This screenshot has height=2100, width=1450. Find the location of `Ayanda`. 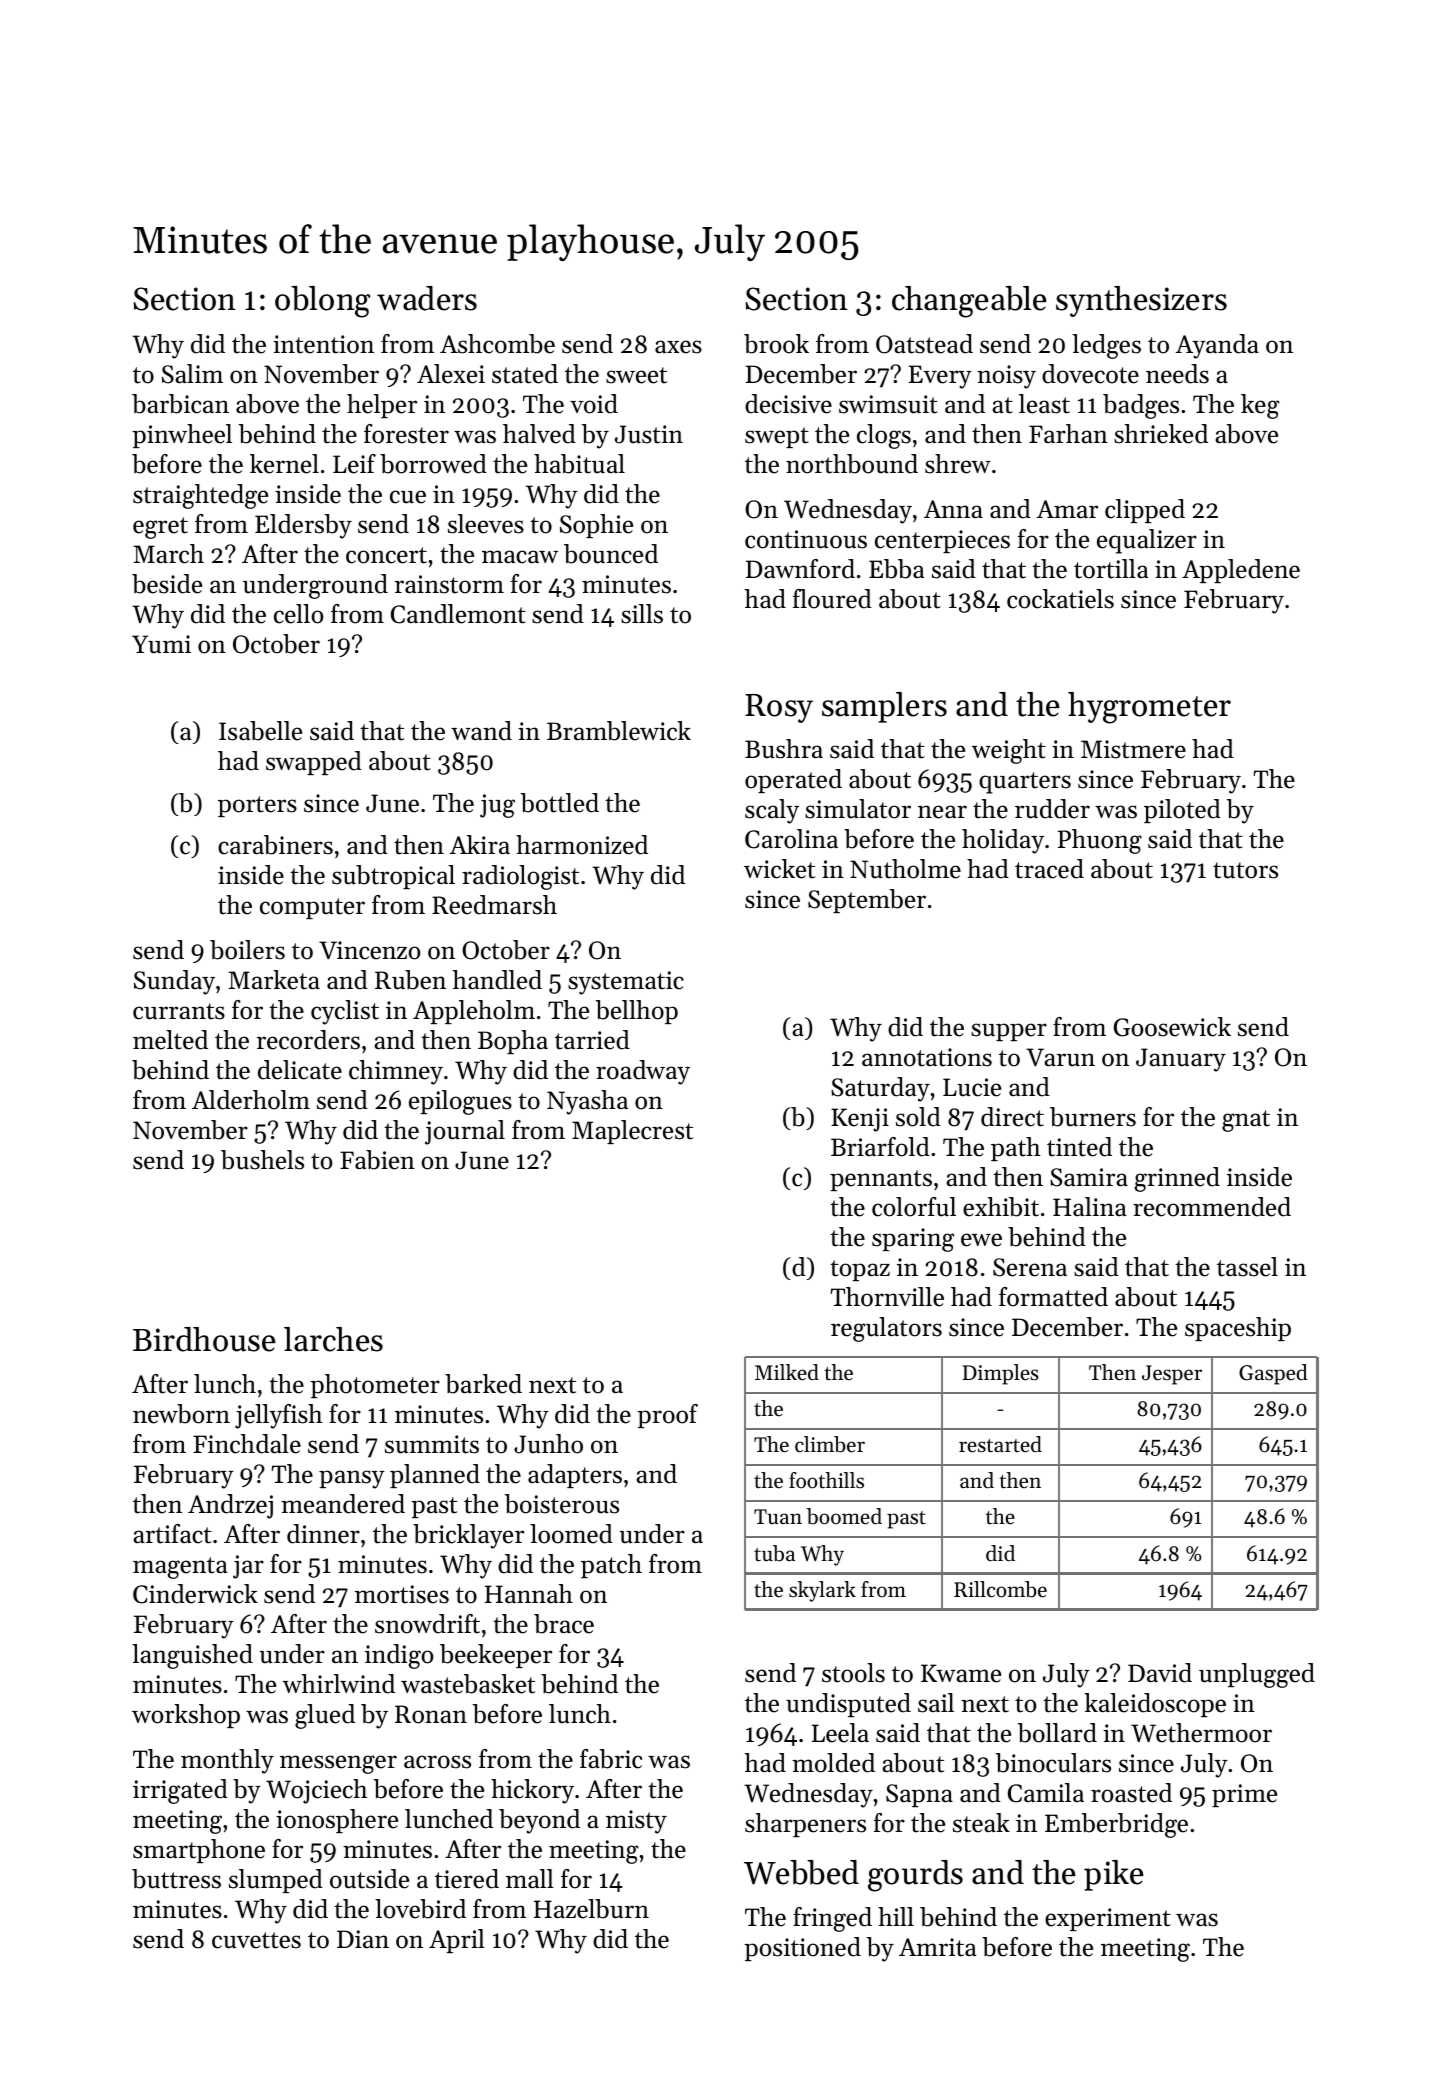

Ayanda is located at coordinates (1217, 346).
